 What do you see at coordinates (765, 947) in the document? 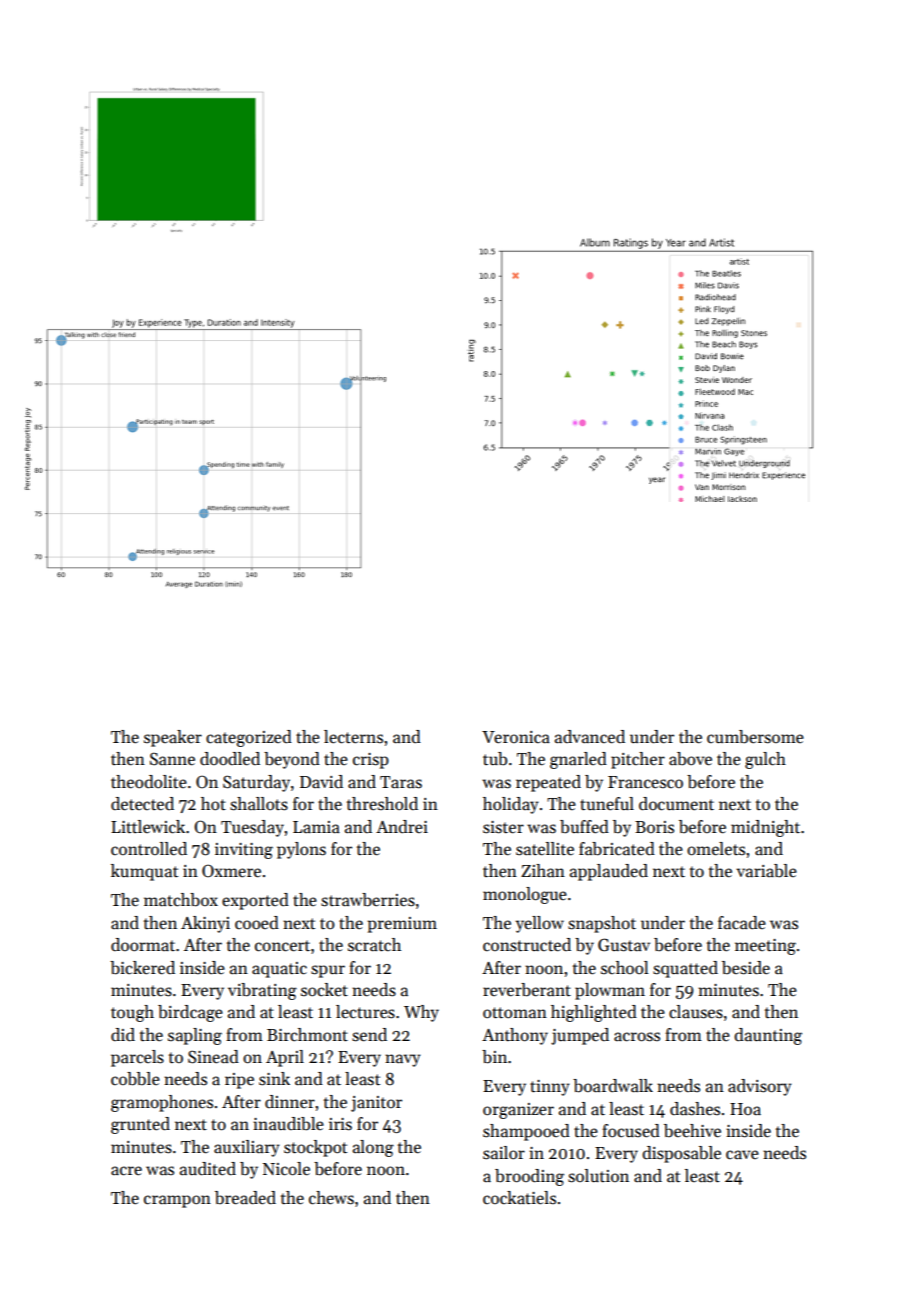
I see `meeting` at bounding box center [765, 947].
